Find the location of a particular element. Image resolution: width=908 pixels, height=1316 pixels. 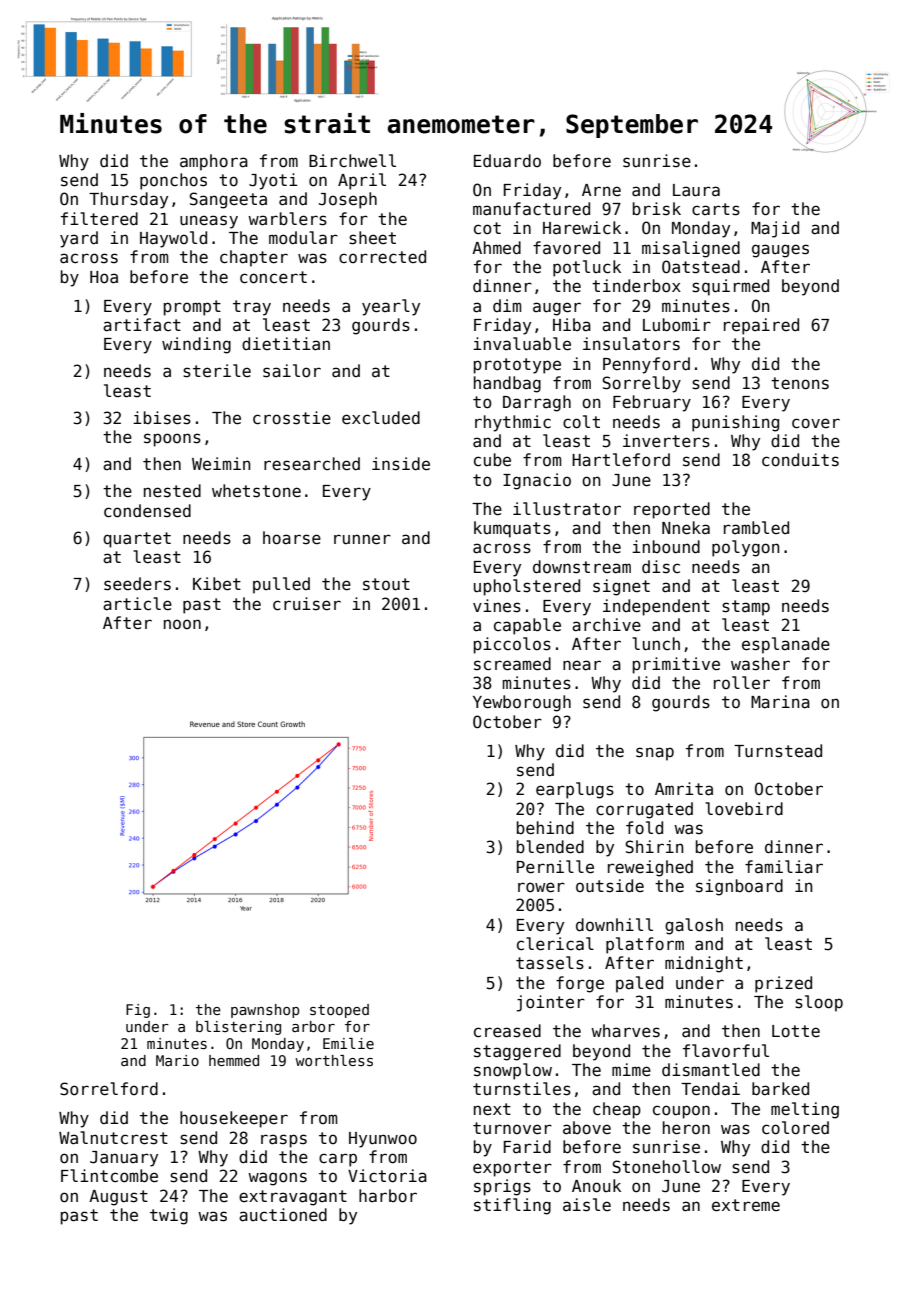

whetstone is located at coordinates (256, 491).
